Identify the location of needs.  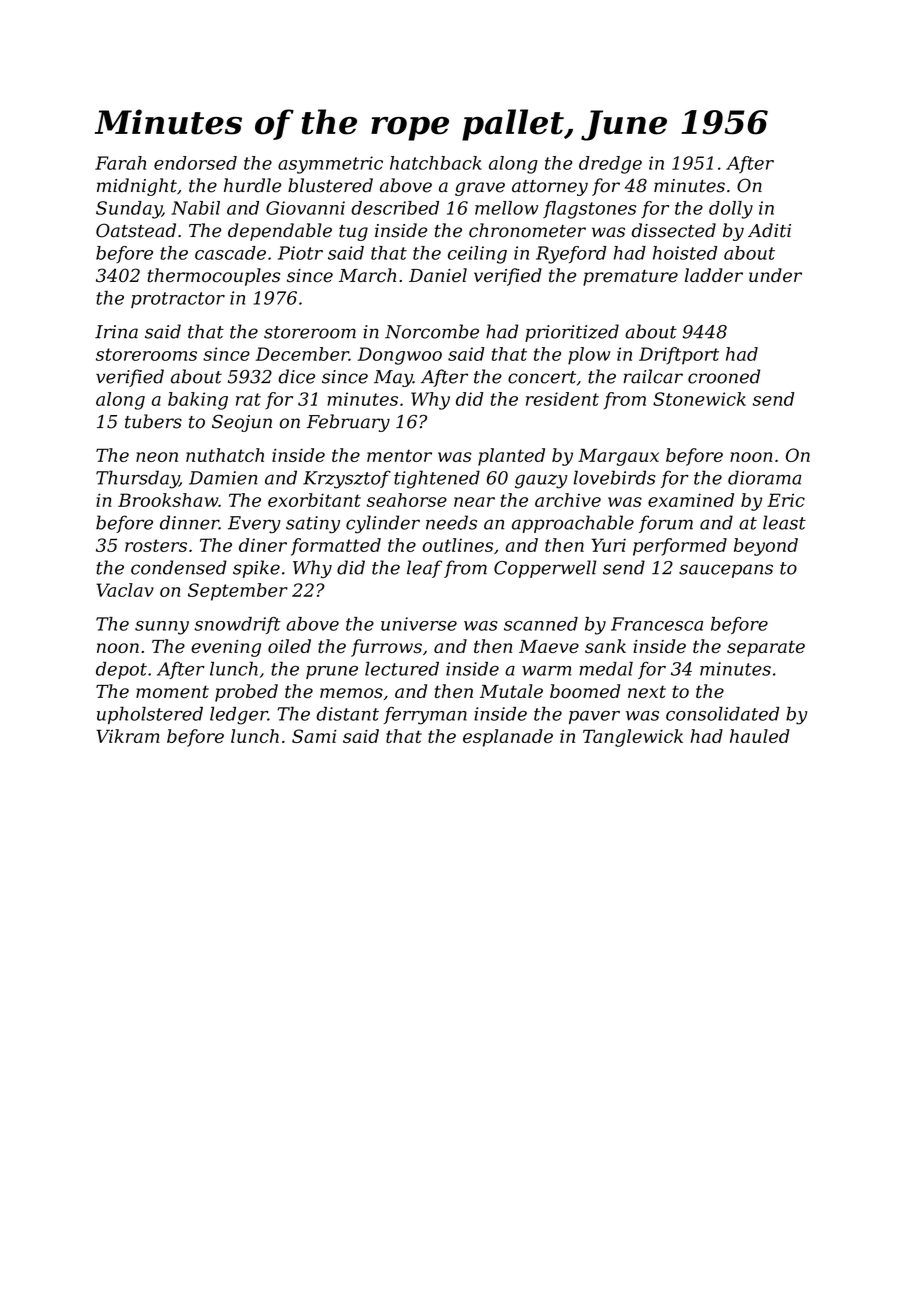
(451, 522).
